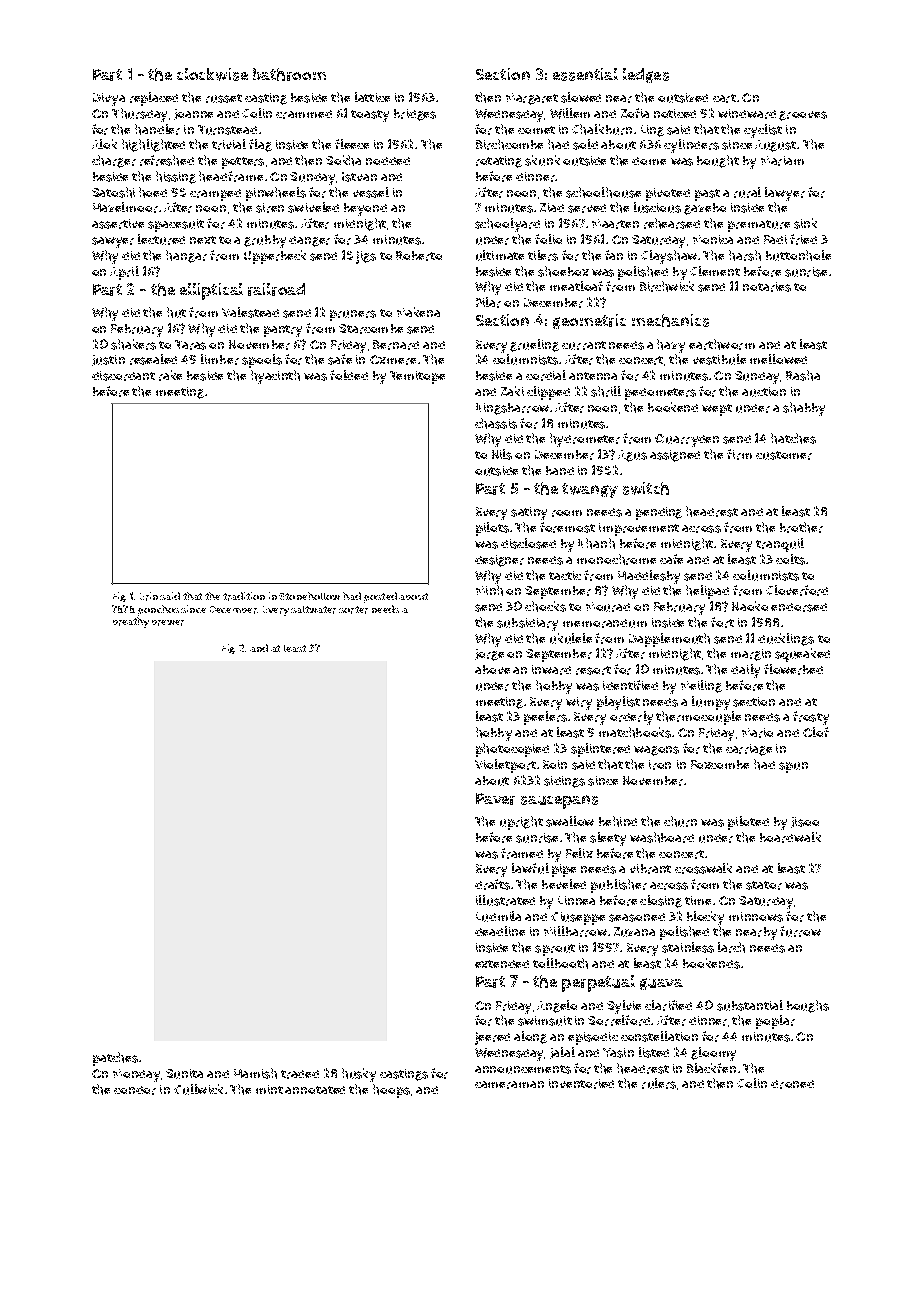 The image size is (924, 1308). What do you see at coordinates (498, 916) in the screenshot?
I see `Ludmila` at bounding box center [498, 916].
